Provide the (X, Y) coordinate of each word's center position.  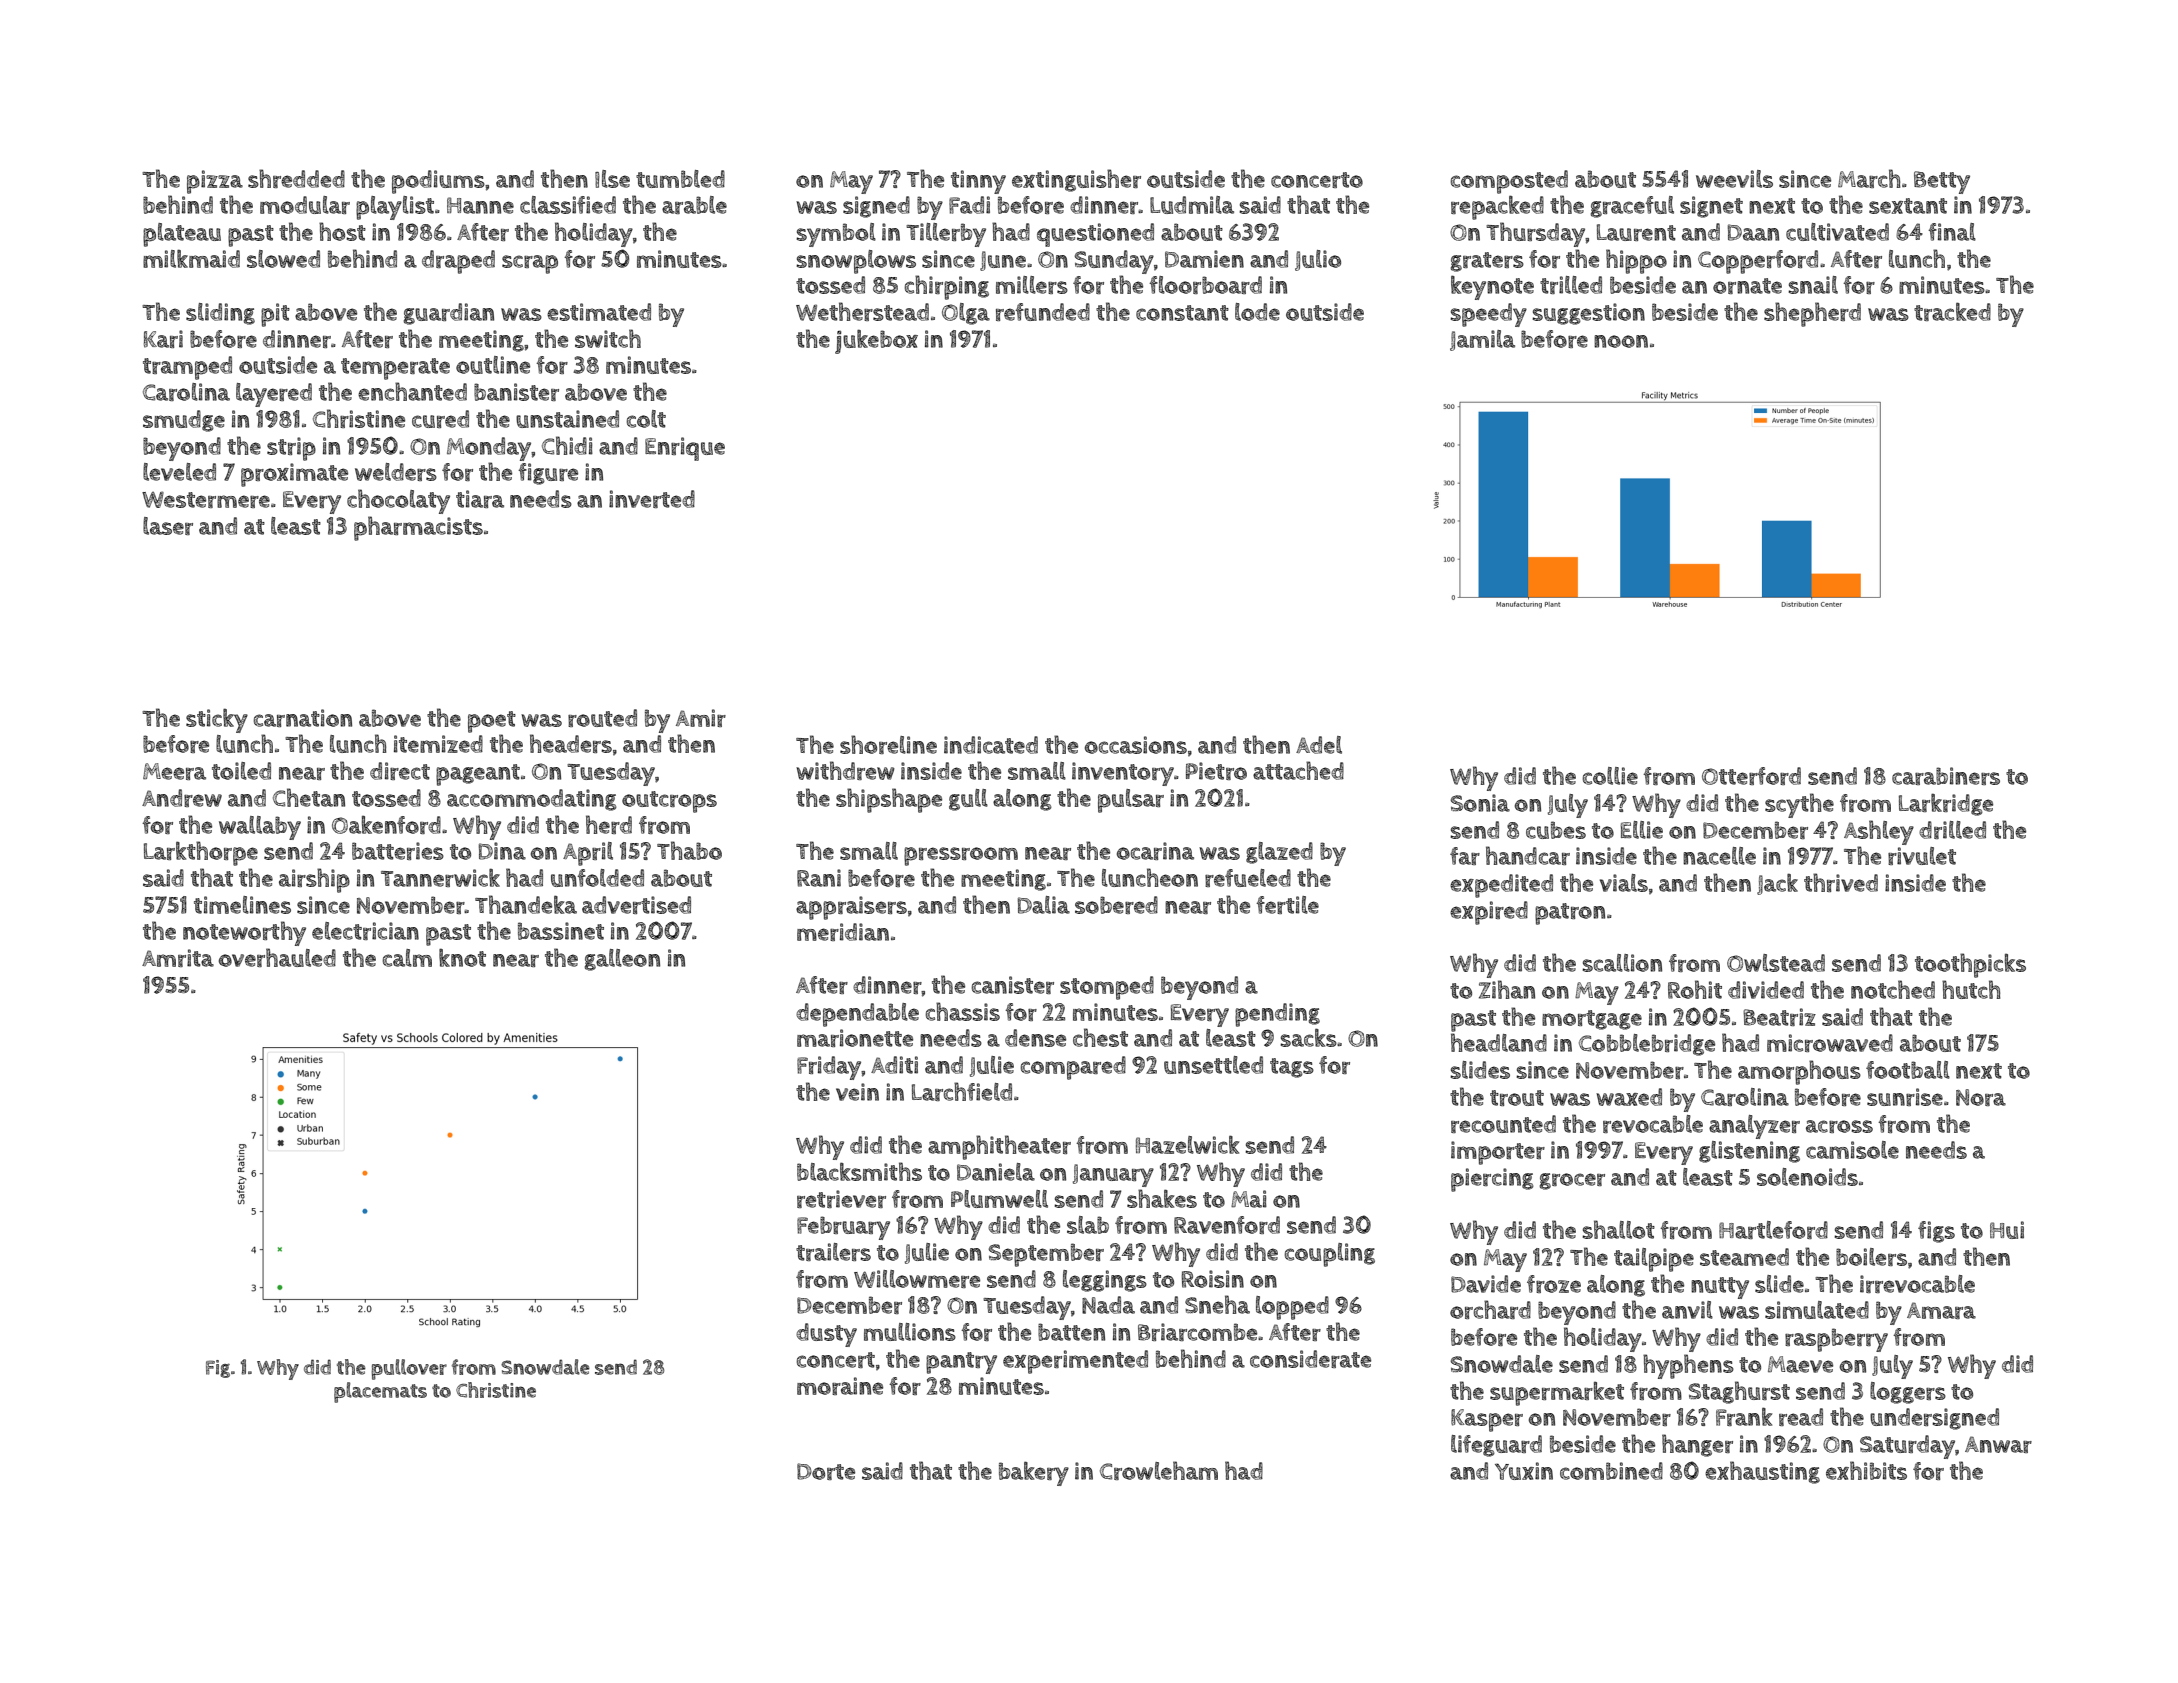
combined (1611, 1471)
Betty (1942, 182)
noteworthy (244, 933)
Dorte (826, 1471)
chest (1100, 1037)
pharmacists (418, 528)
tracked (1952, 311)
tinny (978, 182)
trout (1517, 1098)
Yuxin (1524, 1471)
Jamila (1482, 340)
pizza (215, 182)
